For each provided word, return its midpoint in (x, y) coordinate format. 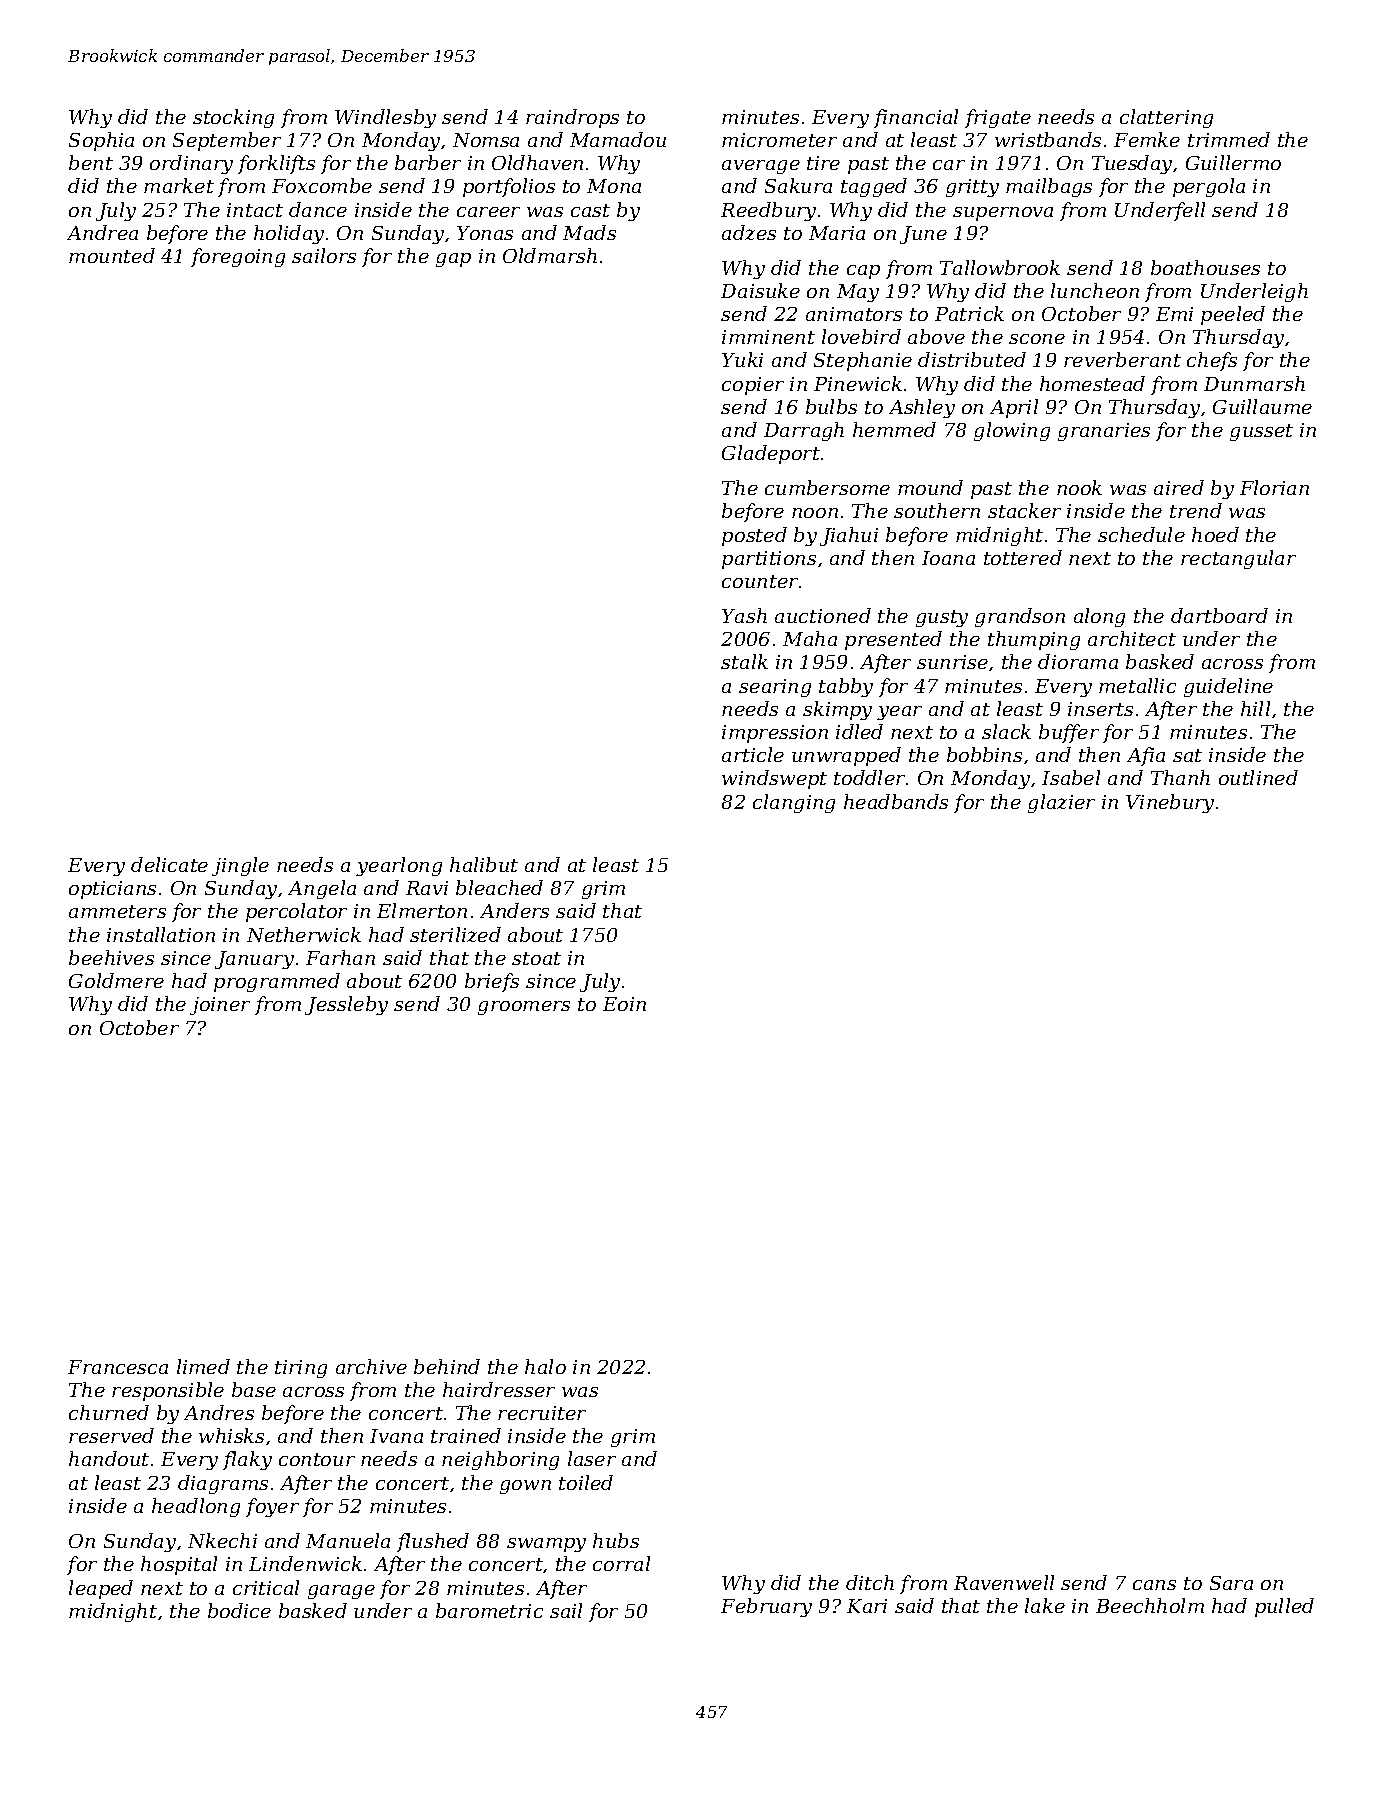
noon (815, 513)
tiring (301, 1369)
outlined (1258, 777)
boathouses (1205, 267)
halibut (484, 864)
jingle (240, 866)
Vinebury (1170, 803)
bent (91, 162)
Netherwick (304, 934)
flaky (247, 1460)
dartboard (1219, 615)
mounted (112, 255)
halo (545, 1366)
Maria (837, 233)
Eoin (624, 1004)
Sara (1231, 1583)
